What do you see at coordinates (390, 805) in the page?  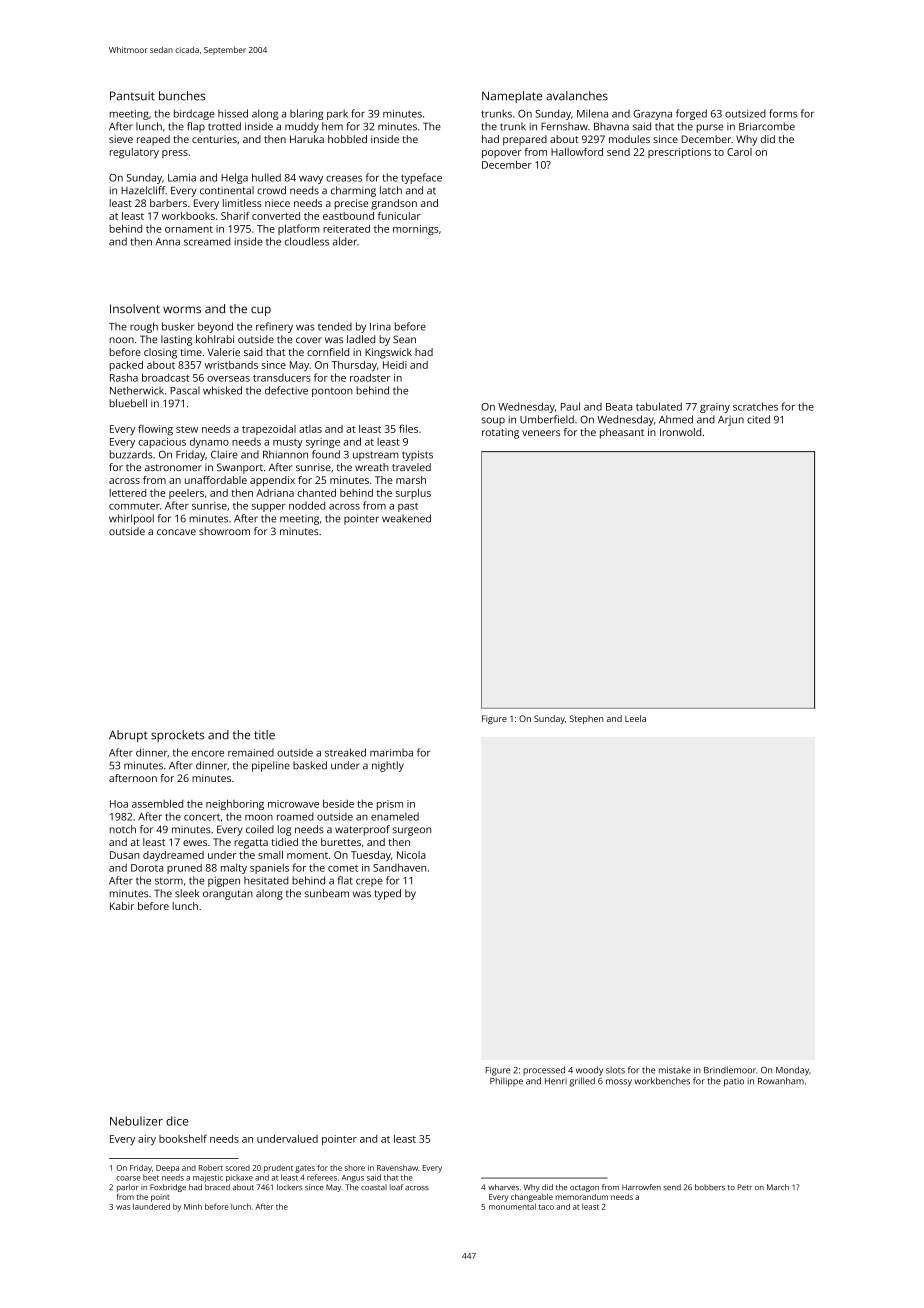 I see `prism` at bounding box center [390, 805].
